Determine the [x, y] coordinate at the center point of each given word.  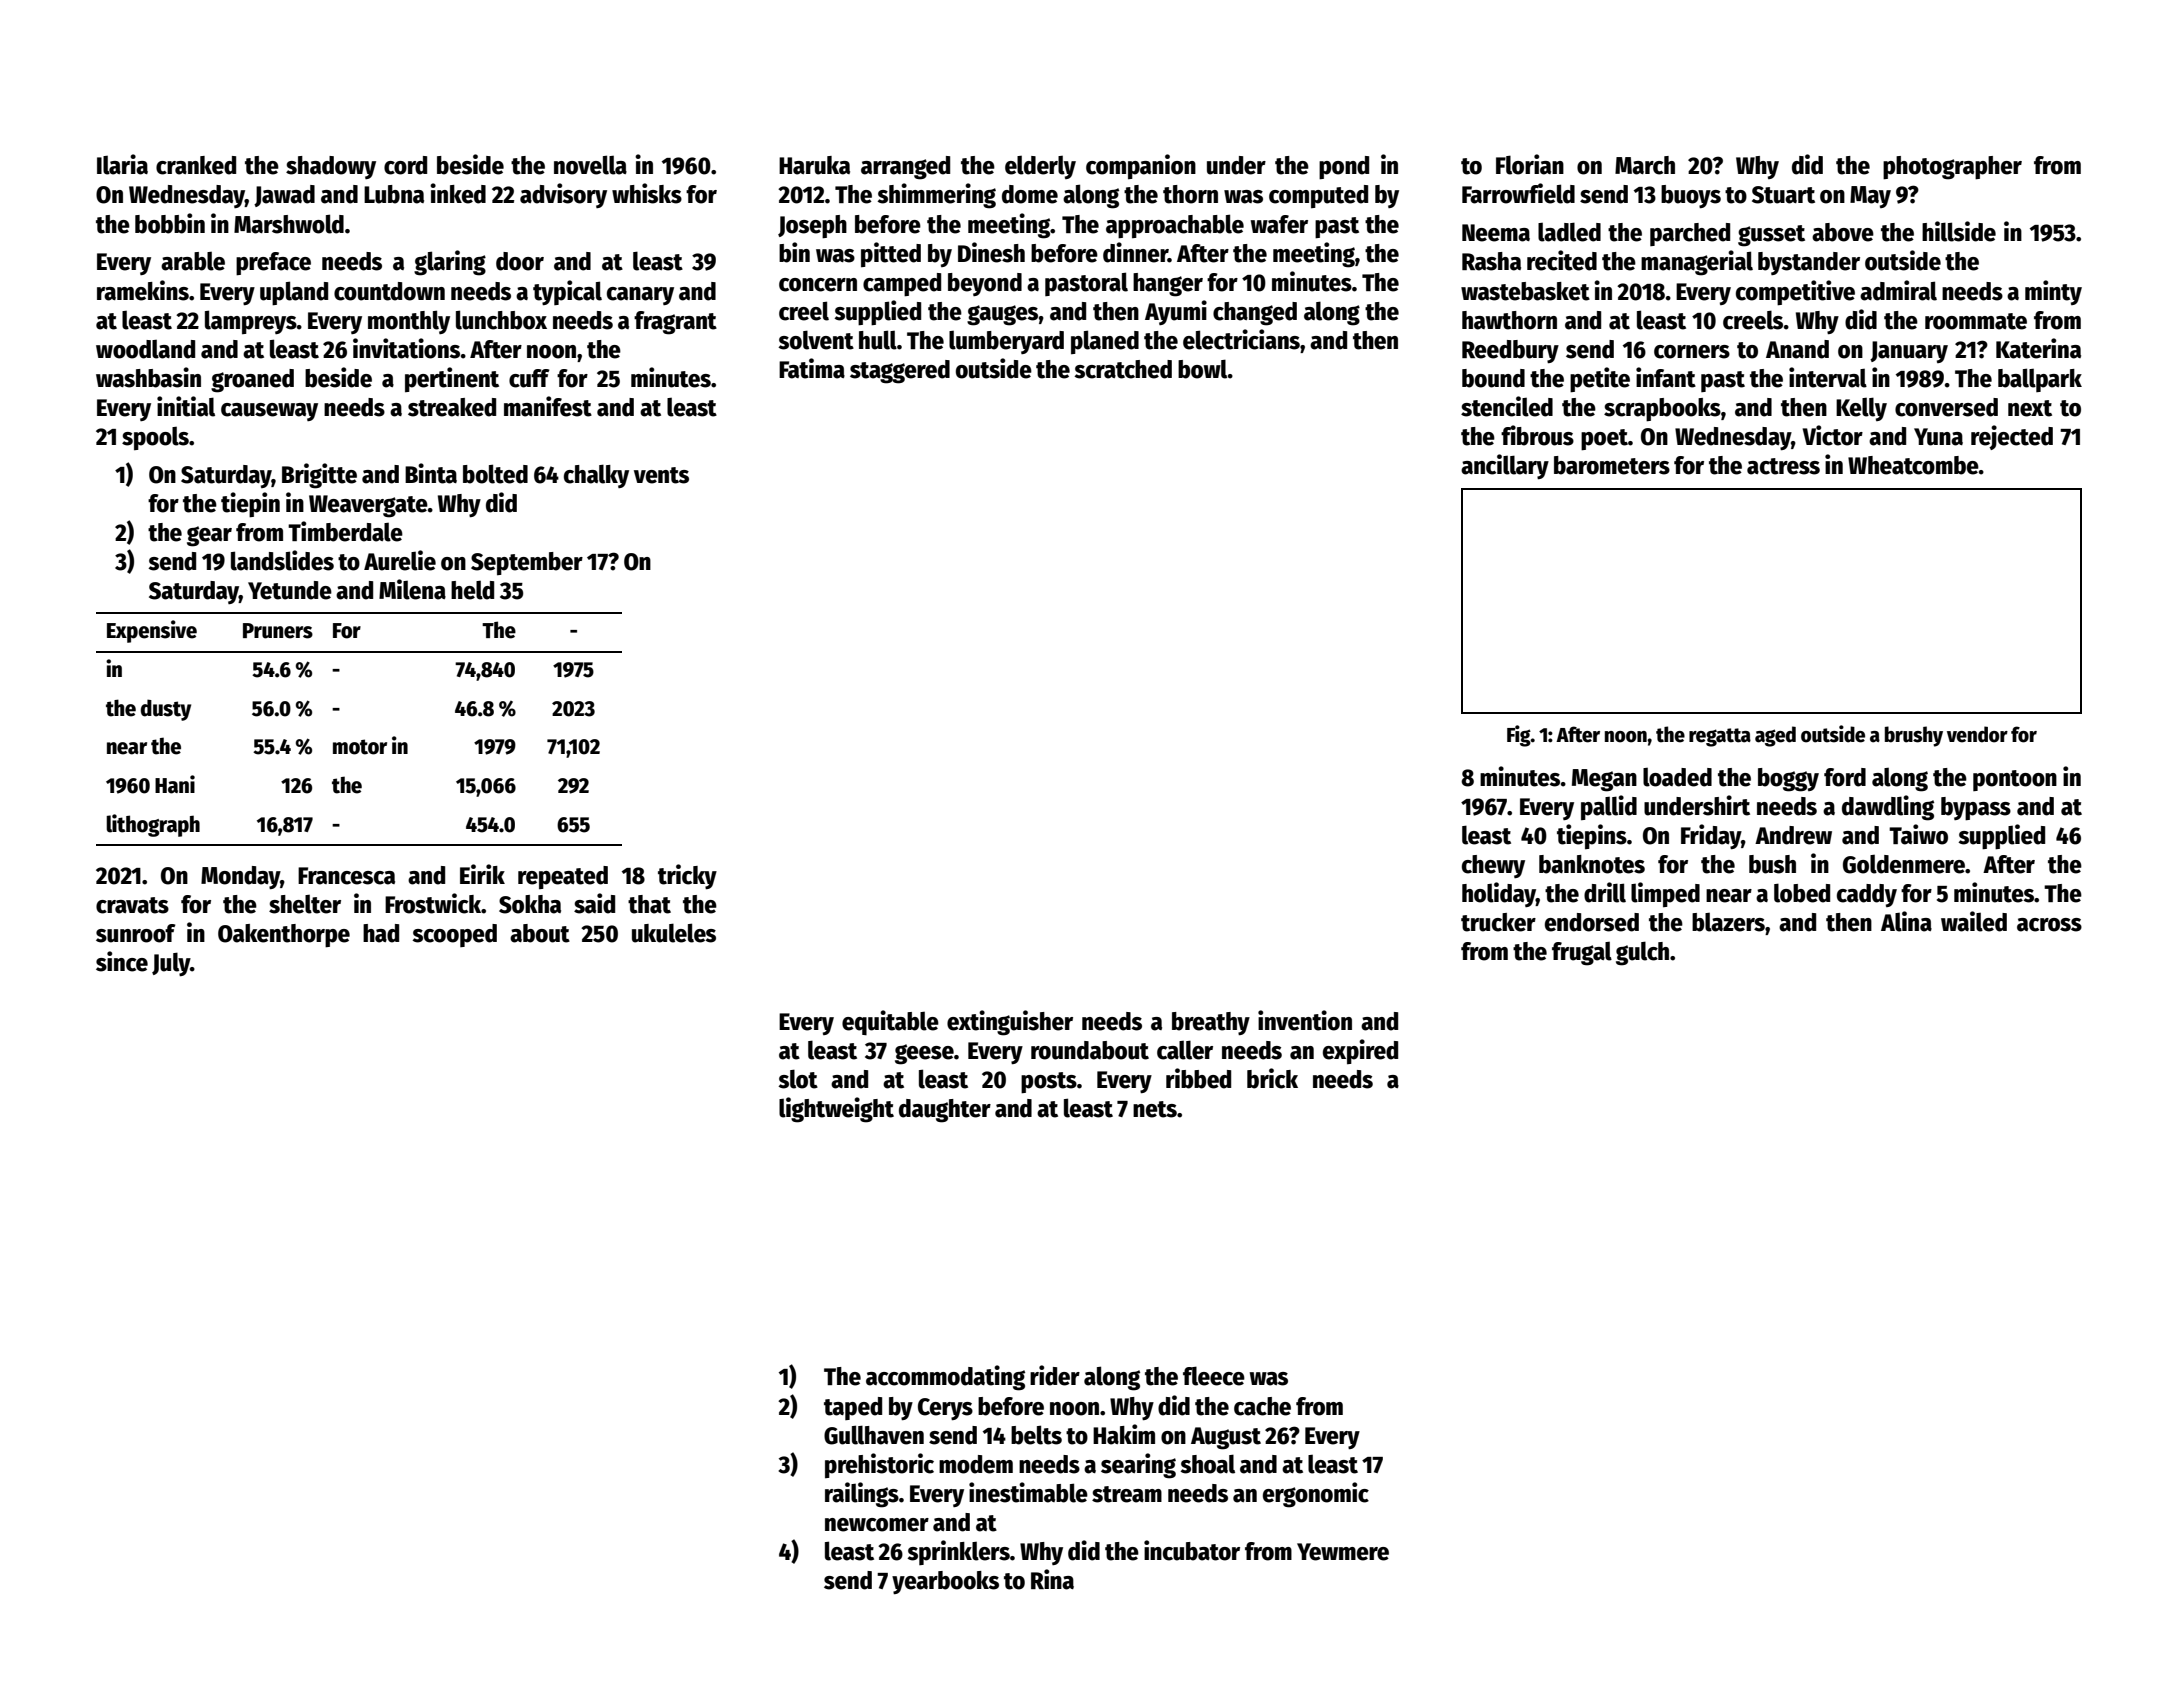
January [1909, 352]
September [527, 563]
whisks [647, 193]
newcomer [877, 1525]
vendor [1977, 734]
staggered [900, 372]
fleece [1214, 1376]
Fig [1519, 736]
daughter [945, 1111]
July [171, 964]
